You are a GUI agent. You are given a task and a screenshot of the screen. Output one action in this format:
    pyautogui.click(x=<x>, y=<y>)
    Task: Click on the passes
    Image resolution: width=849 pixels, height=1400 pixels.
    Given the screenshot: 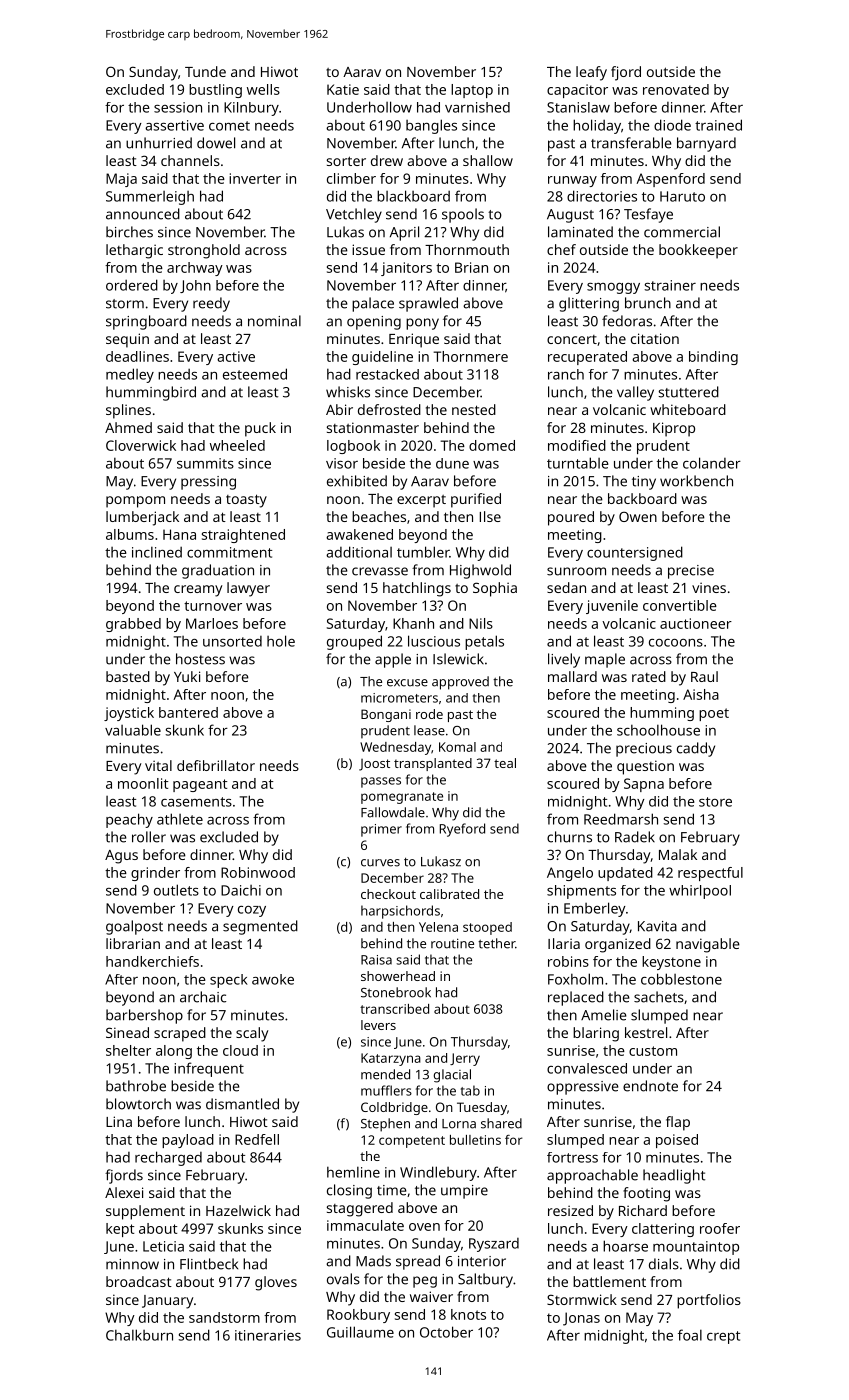 What is the action you would take?
    pyautogui.click(x=381, y=782)
